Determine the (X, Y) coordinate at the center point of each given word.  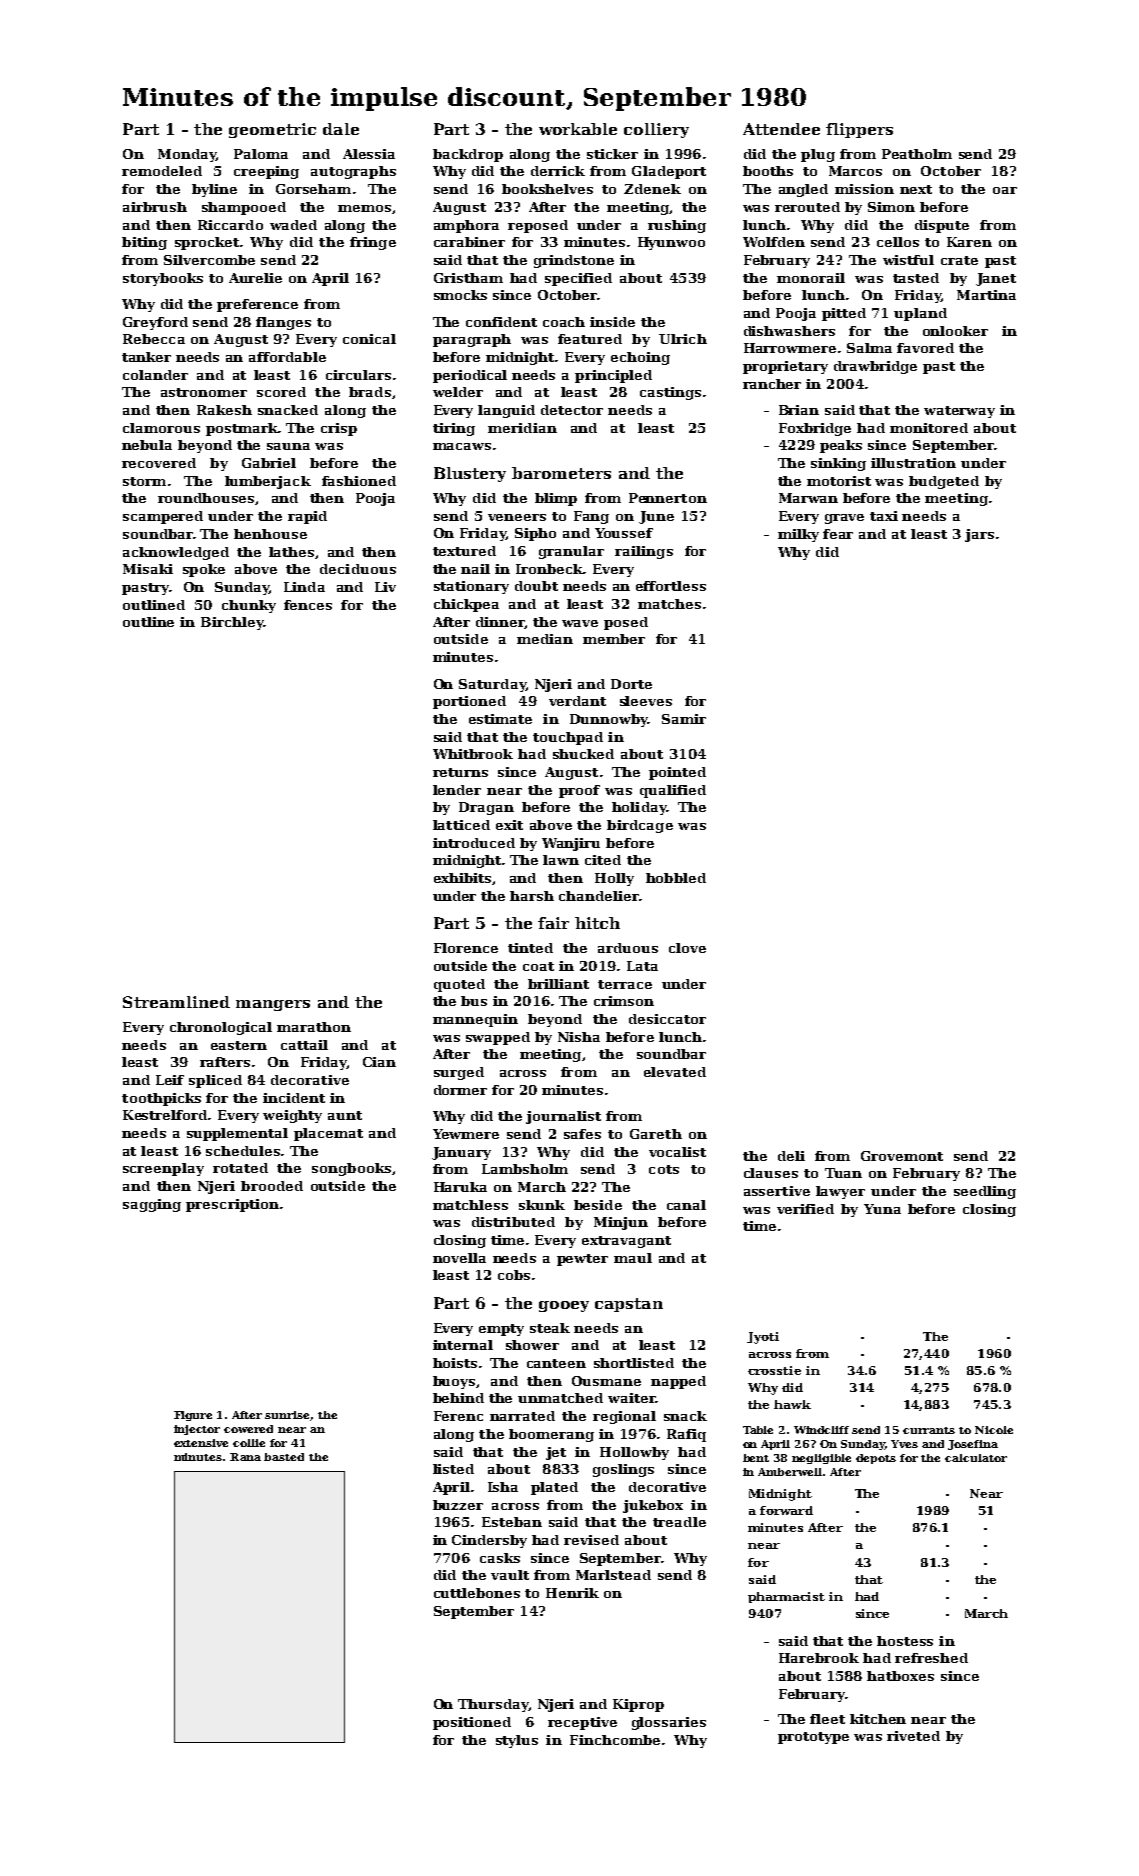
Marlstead (613, 1575)
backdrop (468, 155)
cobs (514, 1275)
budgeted (944, 482)
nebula (147, 445)
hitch (597, 923)
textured (464, 551)
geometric (272, 130)
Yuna (882, 1209)
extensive (201, 1443)
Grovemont (902, 1156)
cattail (304, 1045)
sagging (152, 1205)
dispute (942, 226)
